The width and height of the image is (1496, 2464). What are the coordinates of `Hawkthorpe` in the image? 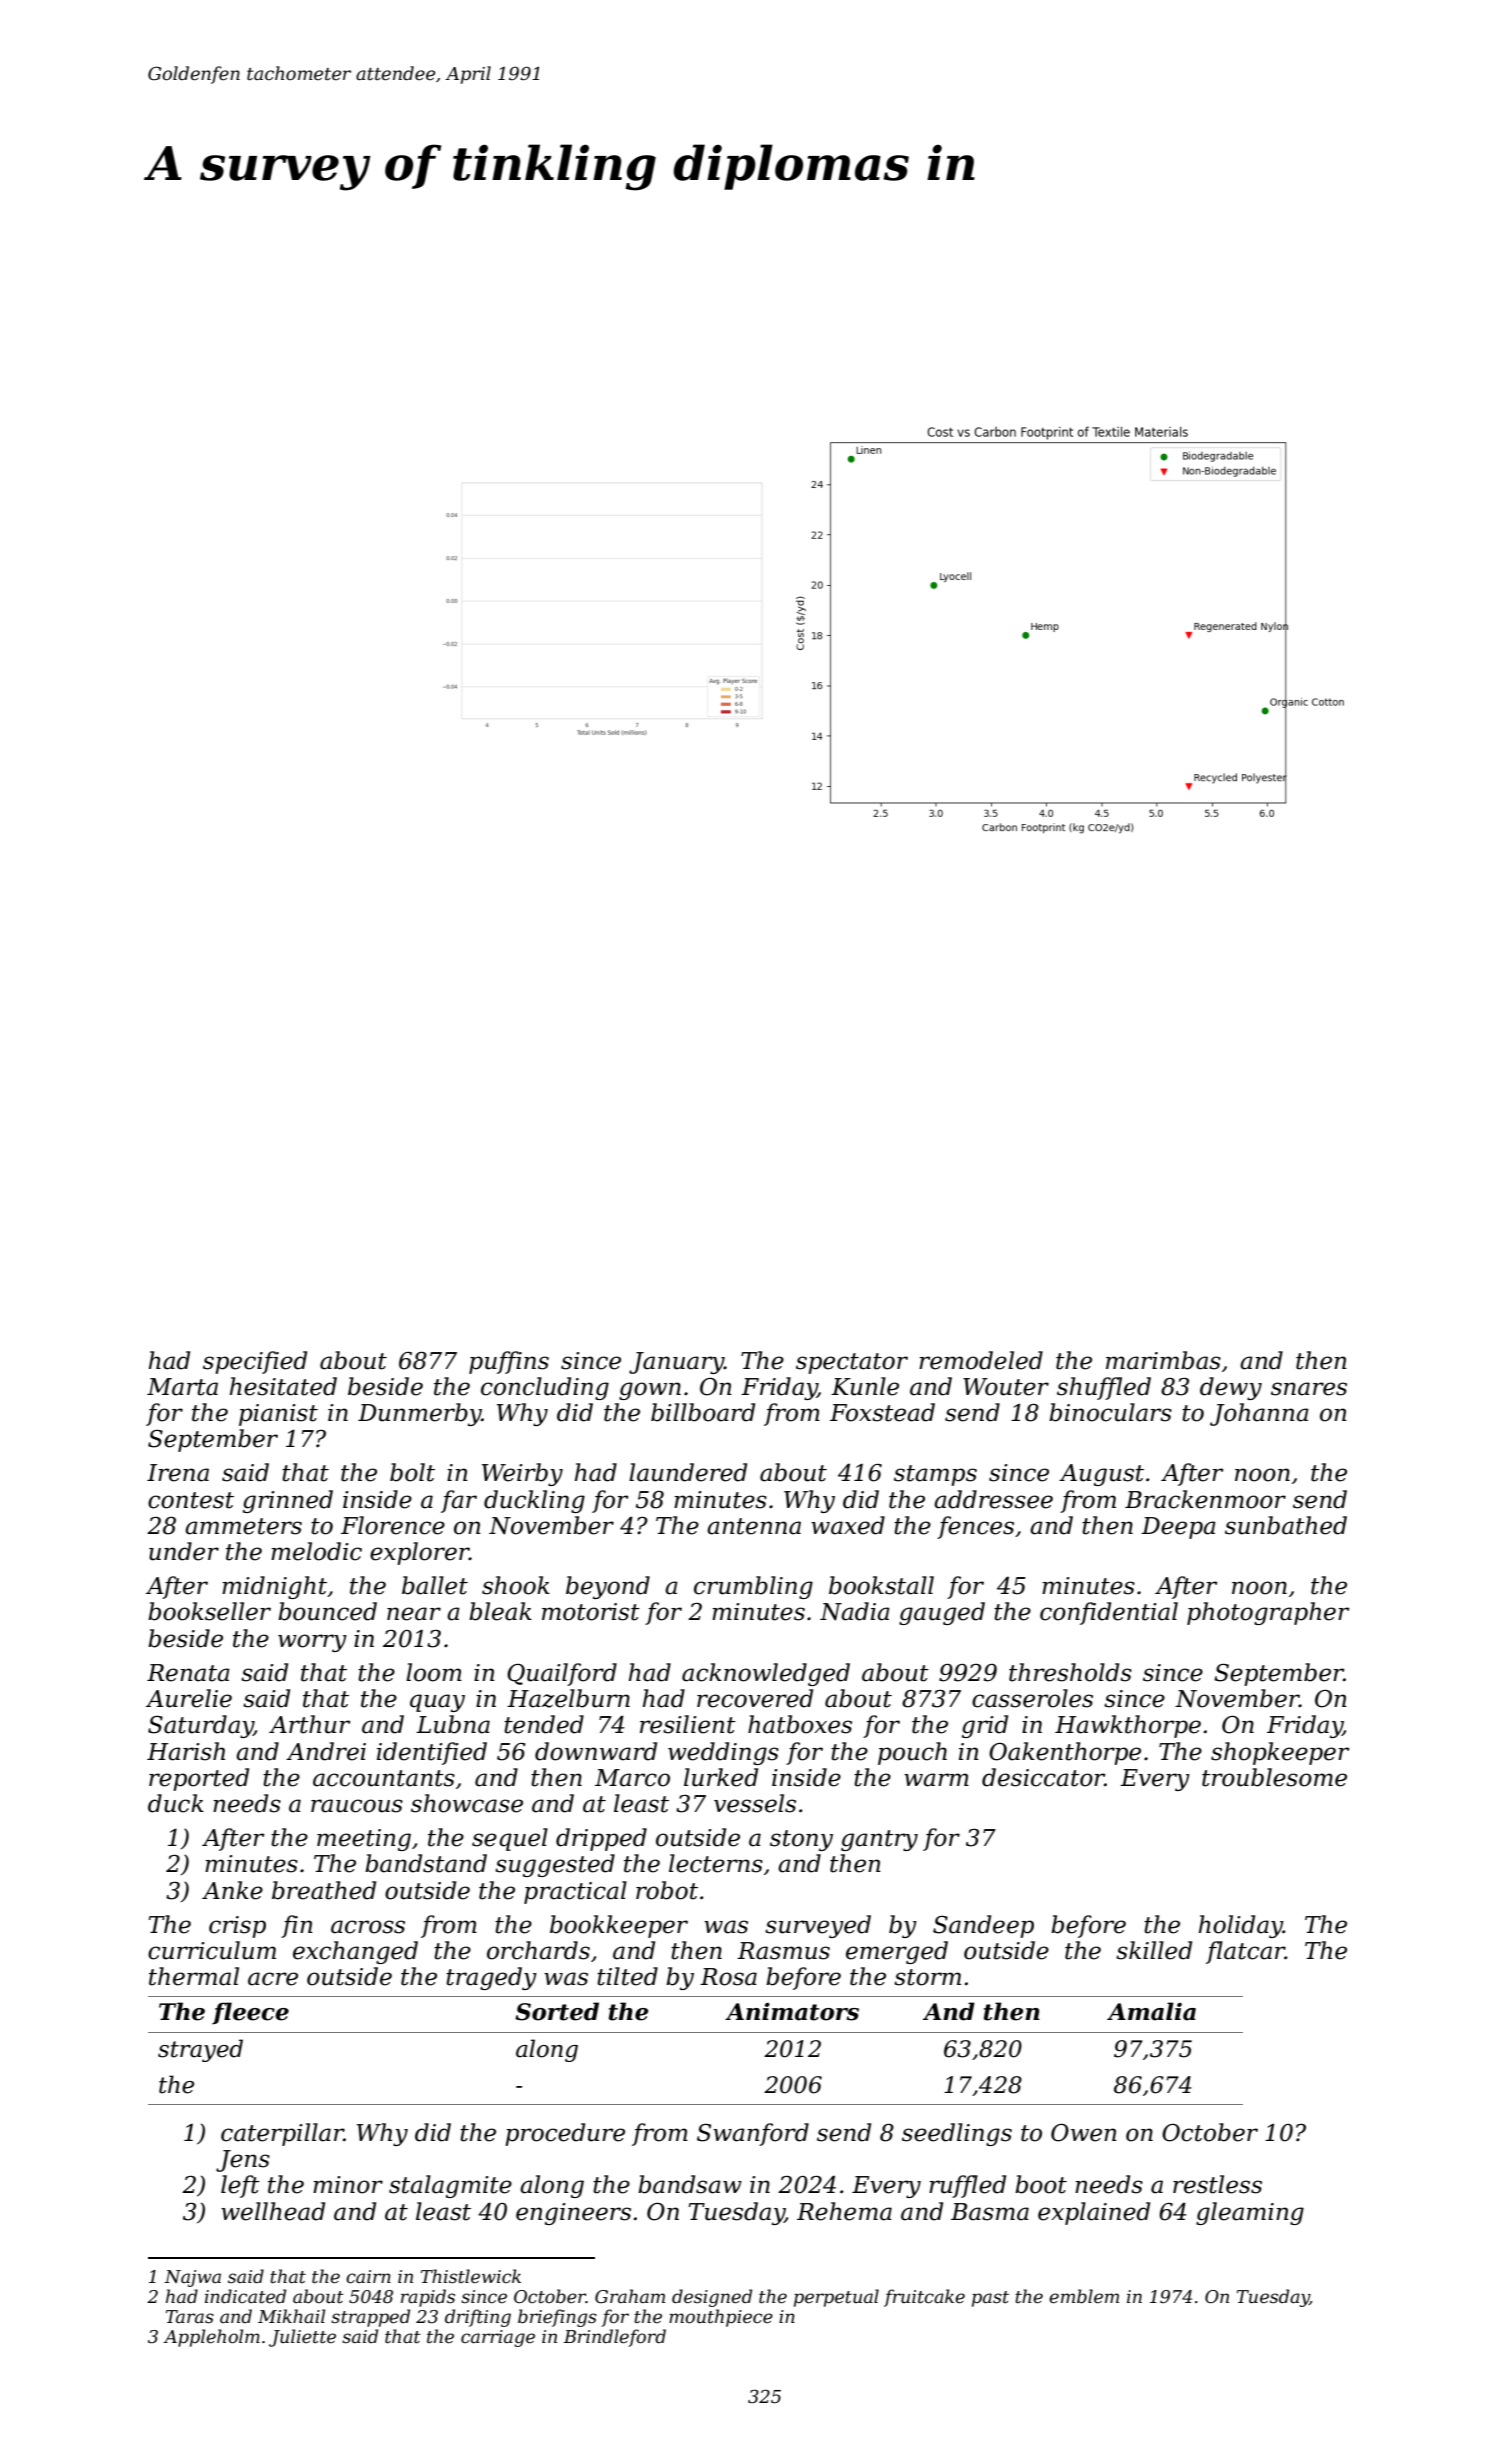 It's located at (1128, 1726).
